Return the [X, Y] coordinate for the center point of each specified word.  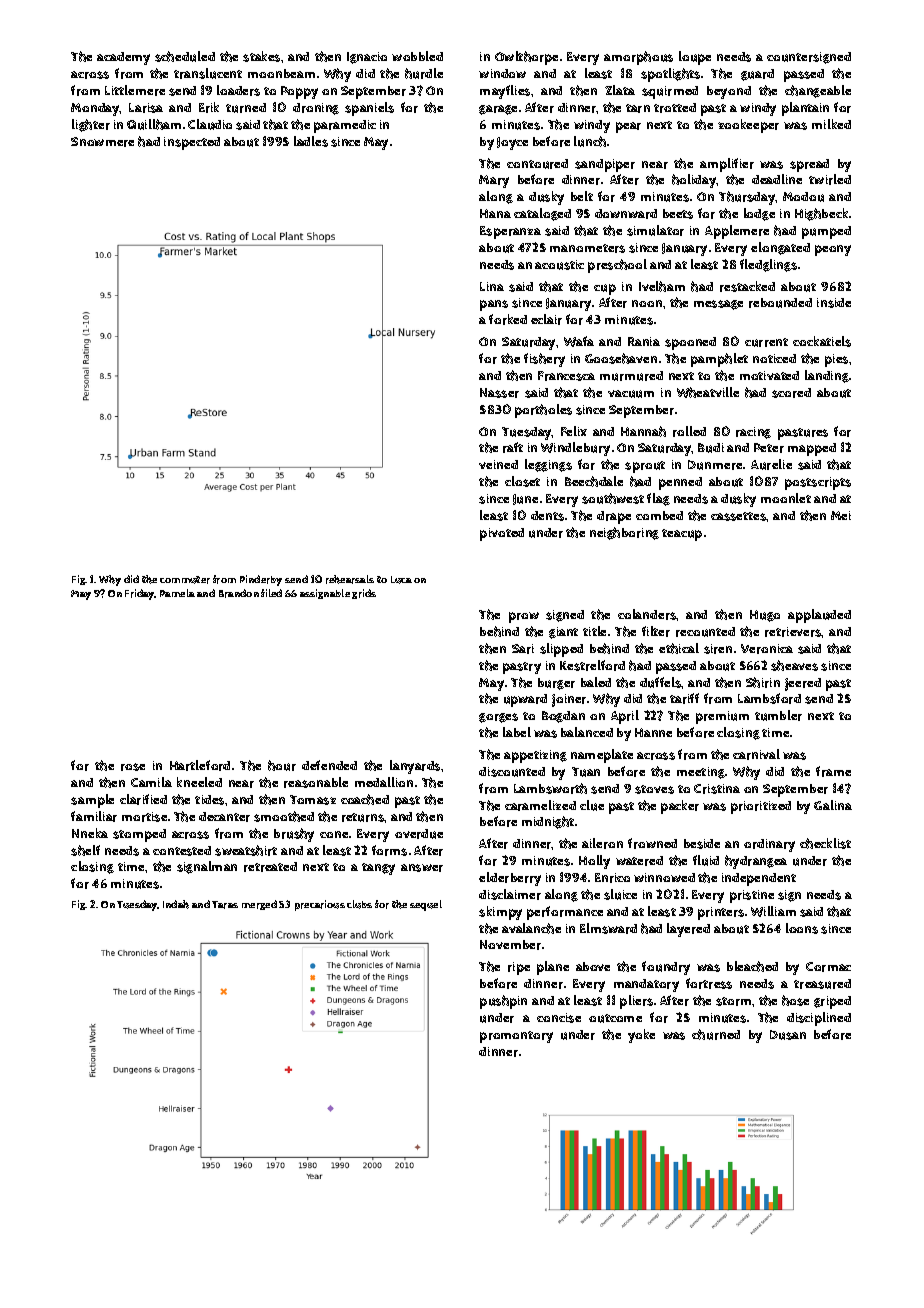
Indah [176, 904]
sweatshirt [246, 850]
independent [759, 879]
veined [498, 464]
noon [647, 303]
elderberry [510, 879]
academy [123, 58]
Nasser [499, 393]
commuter [185, 580]
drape [614, 517]
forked [508, 319]
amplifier [727, 165]
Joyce [512, 143]
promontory [516, 1037]
